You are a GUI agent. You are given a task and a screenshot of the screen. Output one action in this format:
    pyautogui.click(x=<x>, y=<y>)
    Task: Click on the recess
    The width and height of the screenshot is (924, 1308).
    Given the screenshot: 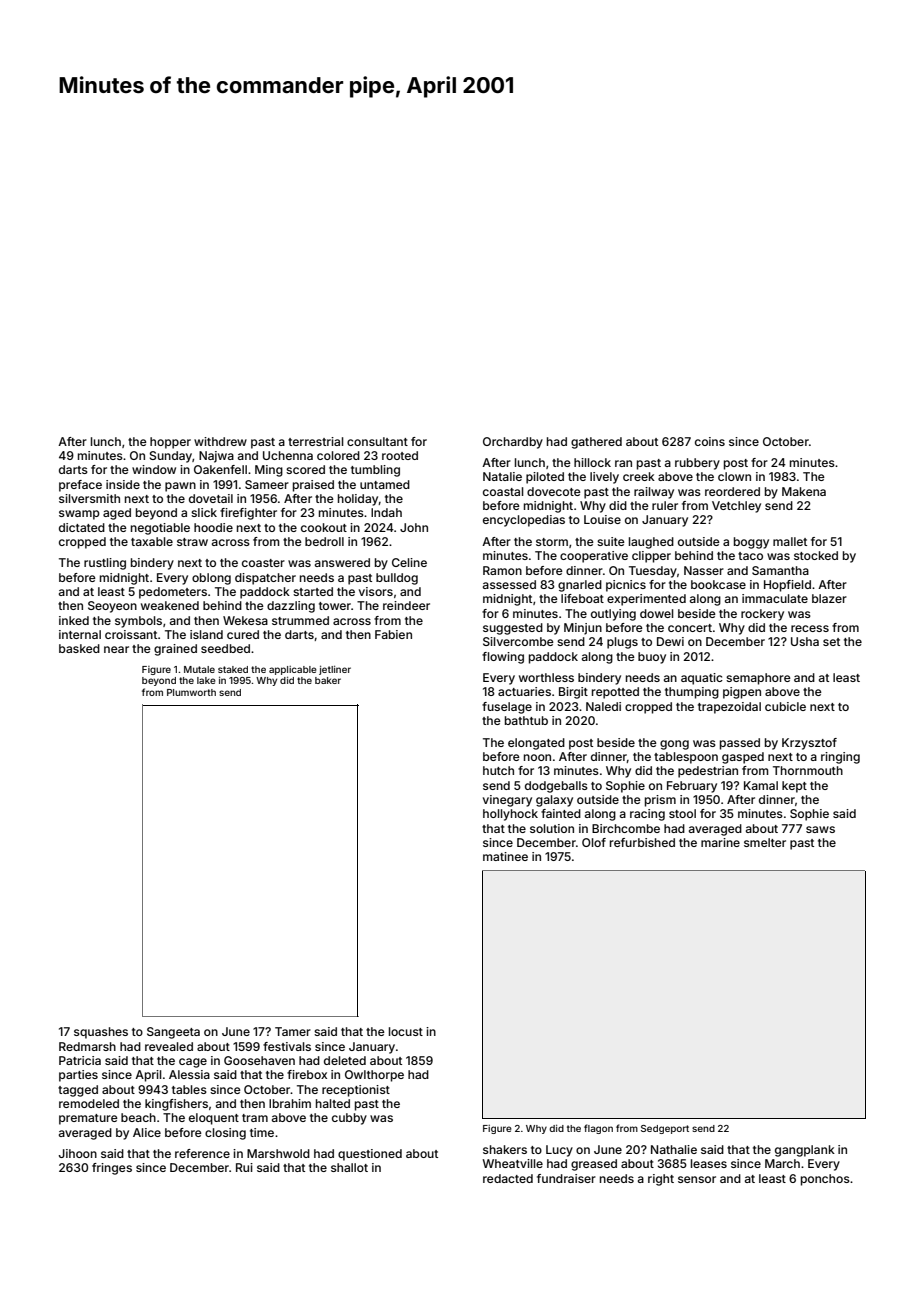 What is the action you would take?
    pyautogui.click(x=810, y=628)
